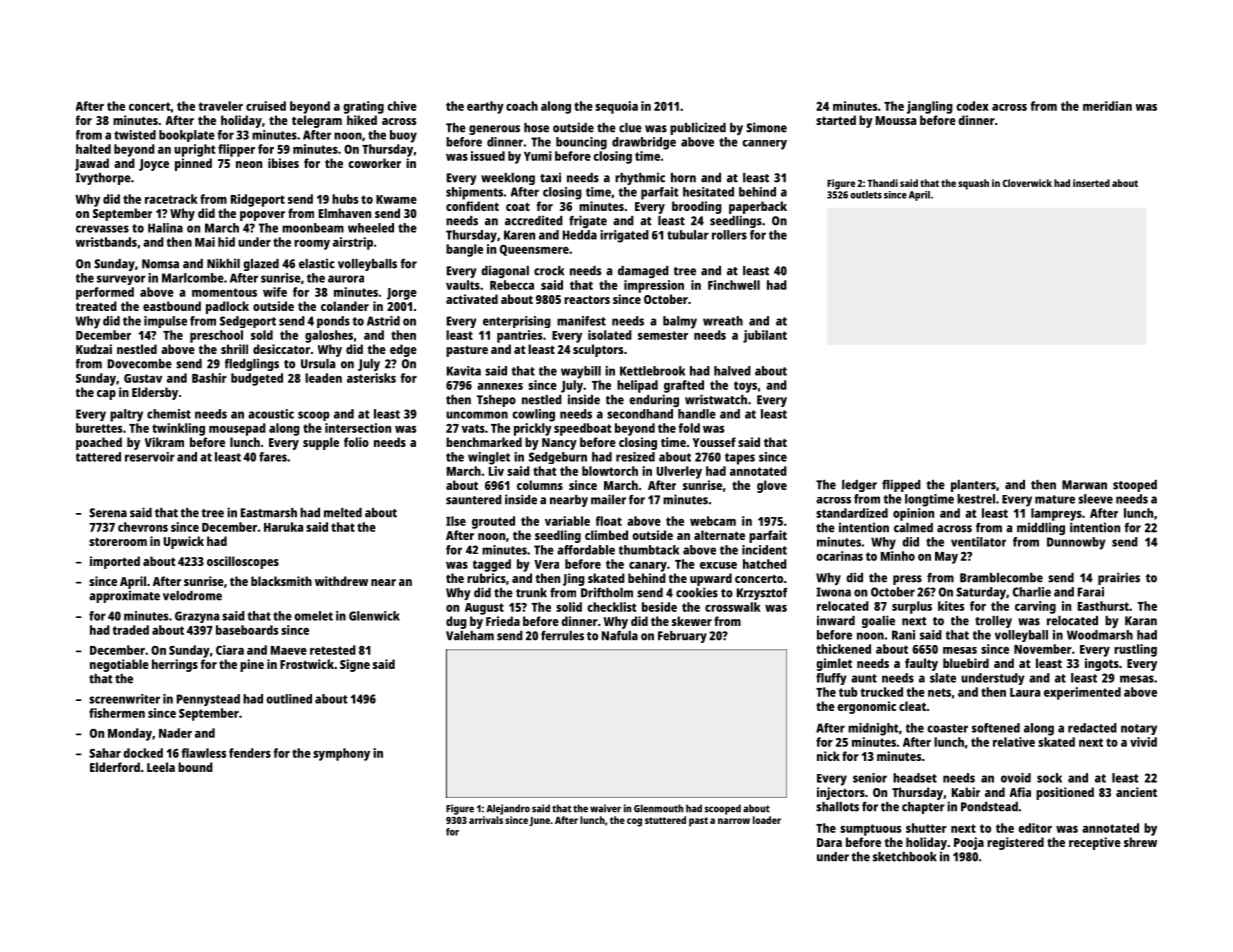 The image size is (1233, 952). I want to click on sketchbook, so click(905, 857).
